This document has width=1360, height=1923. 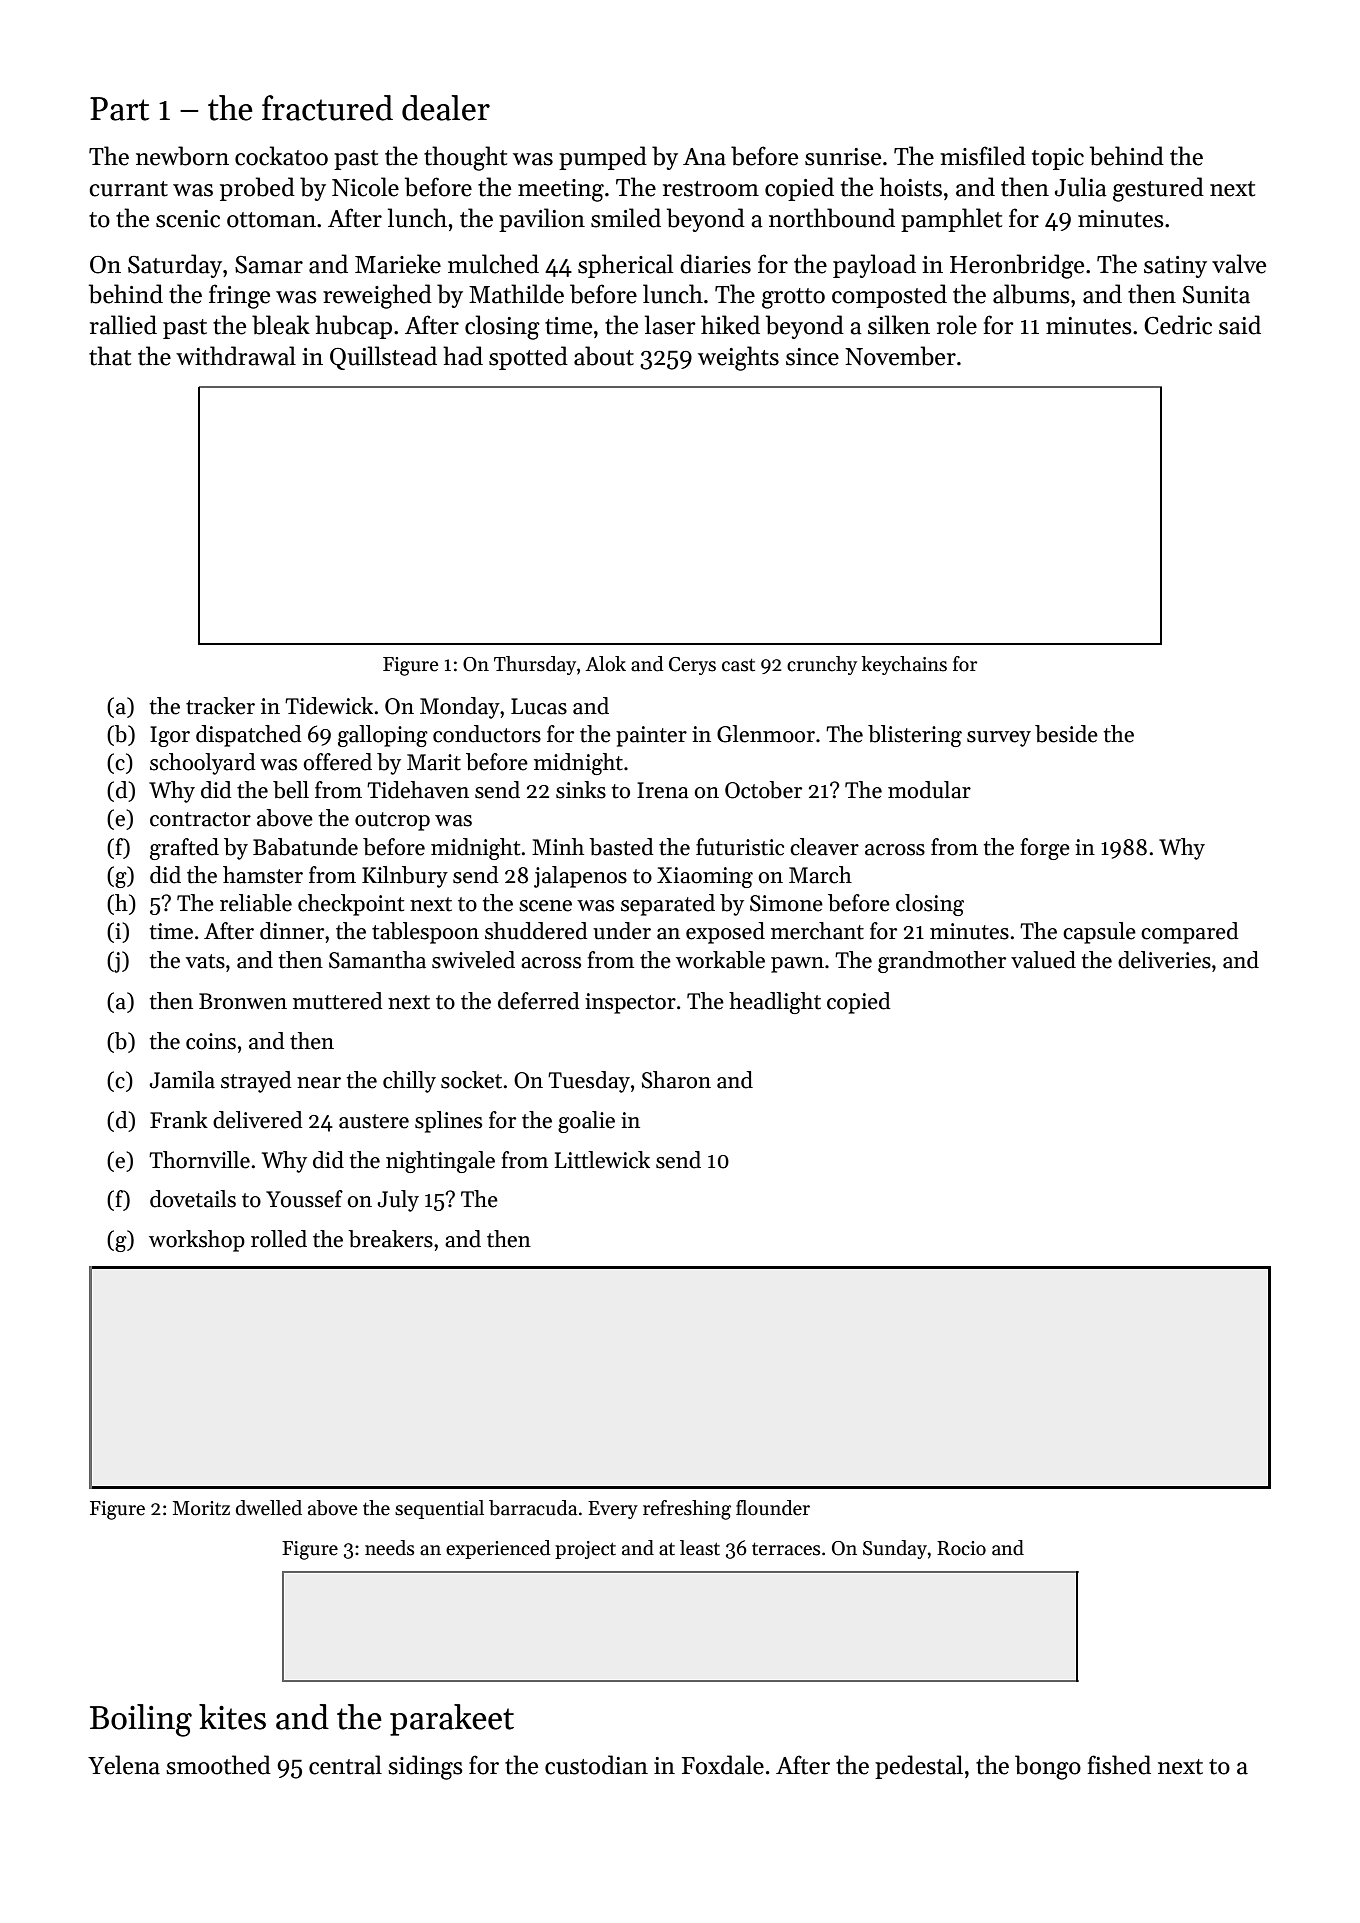 I want to click on Littlewick, so click(x=602, y=1160).
